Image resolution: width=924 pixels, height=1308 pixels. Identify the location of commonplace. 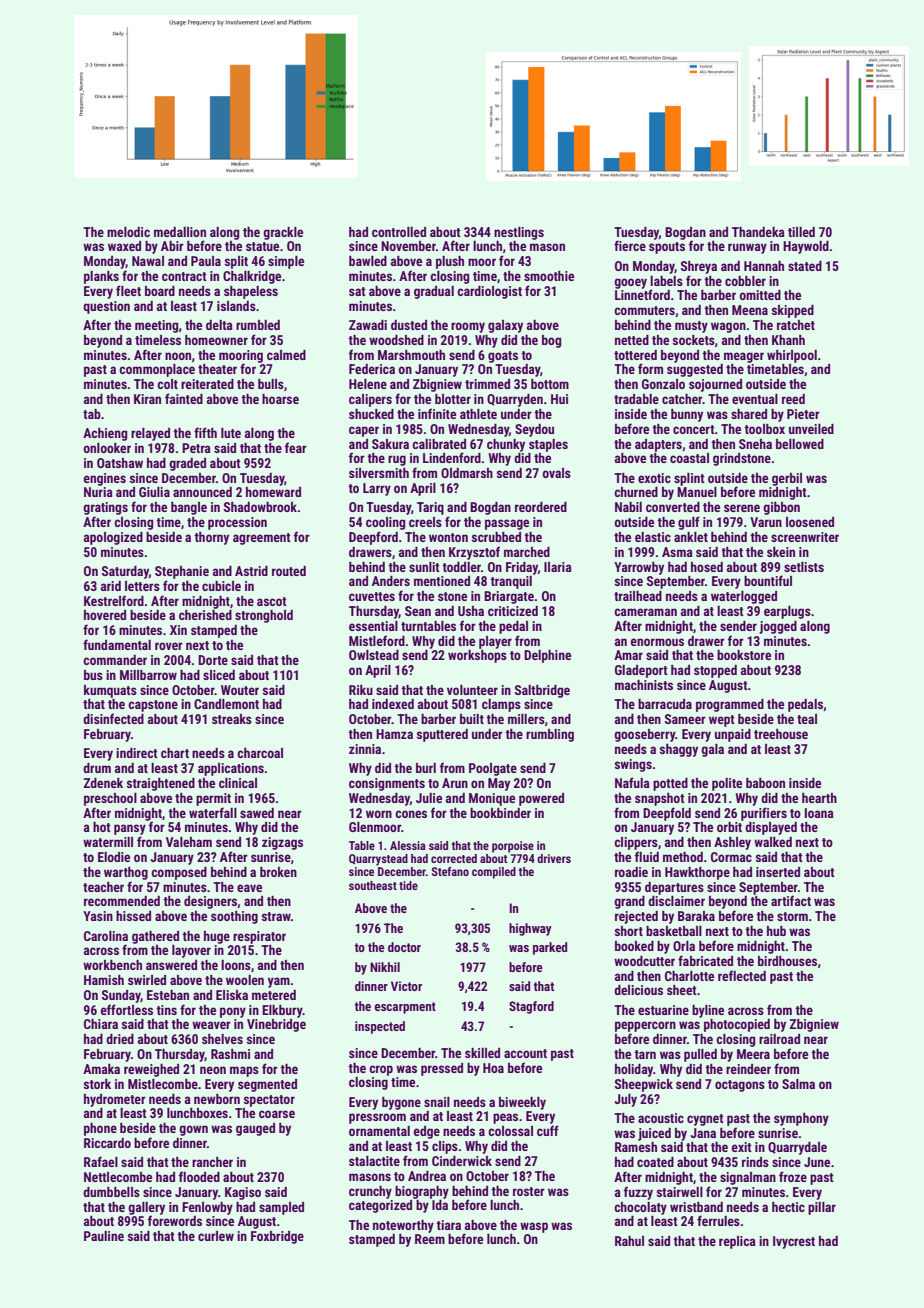
(157, 370).
